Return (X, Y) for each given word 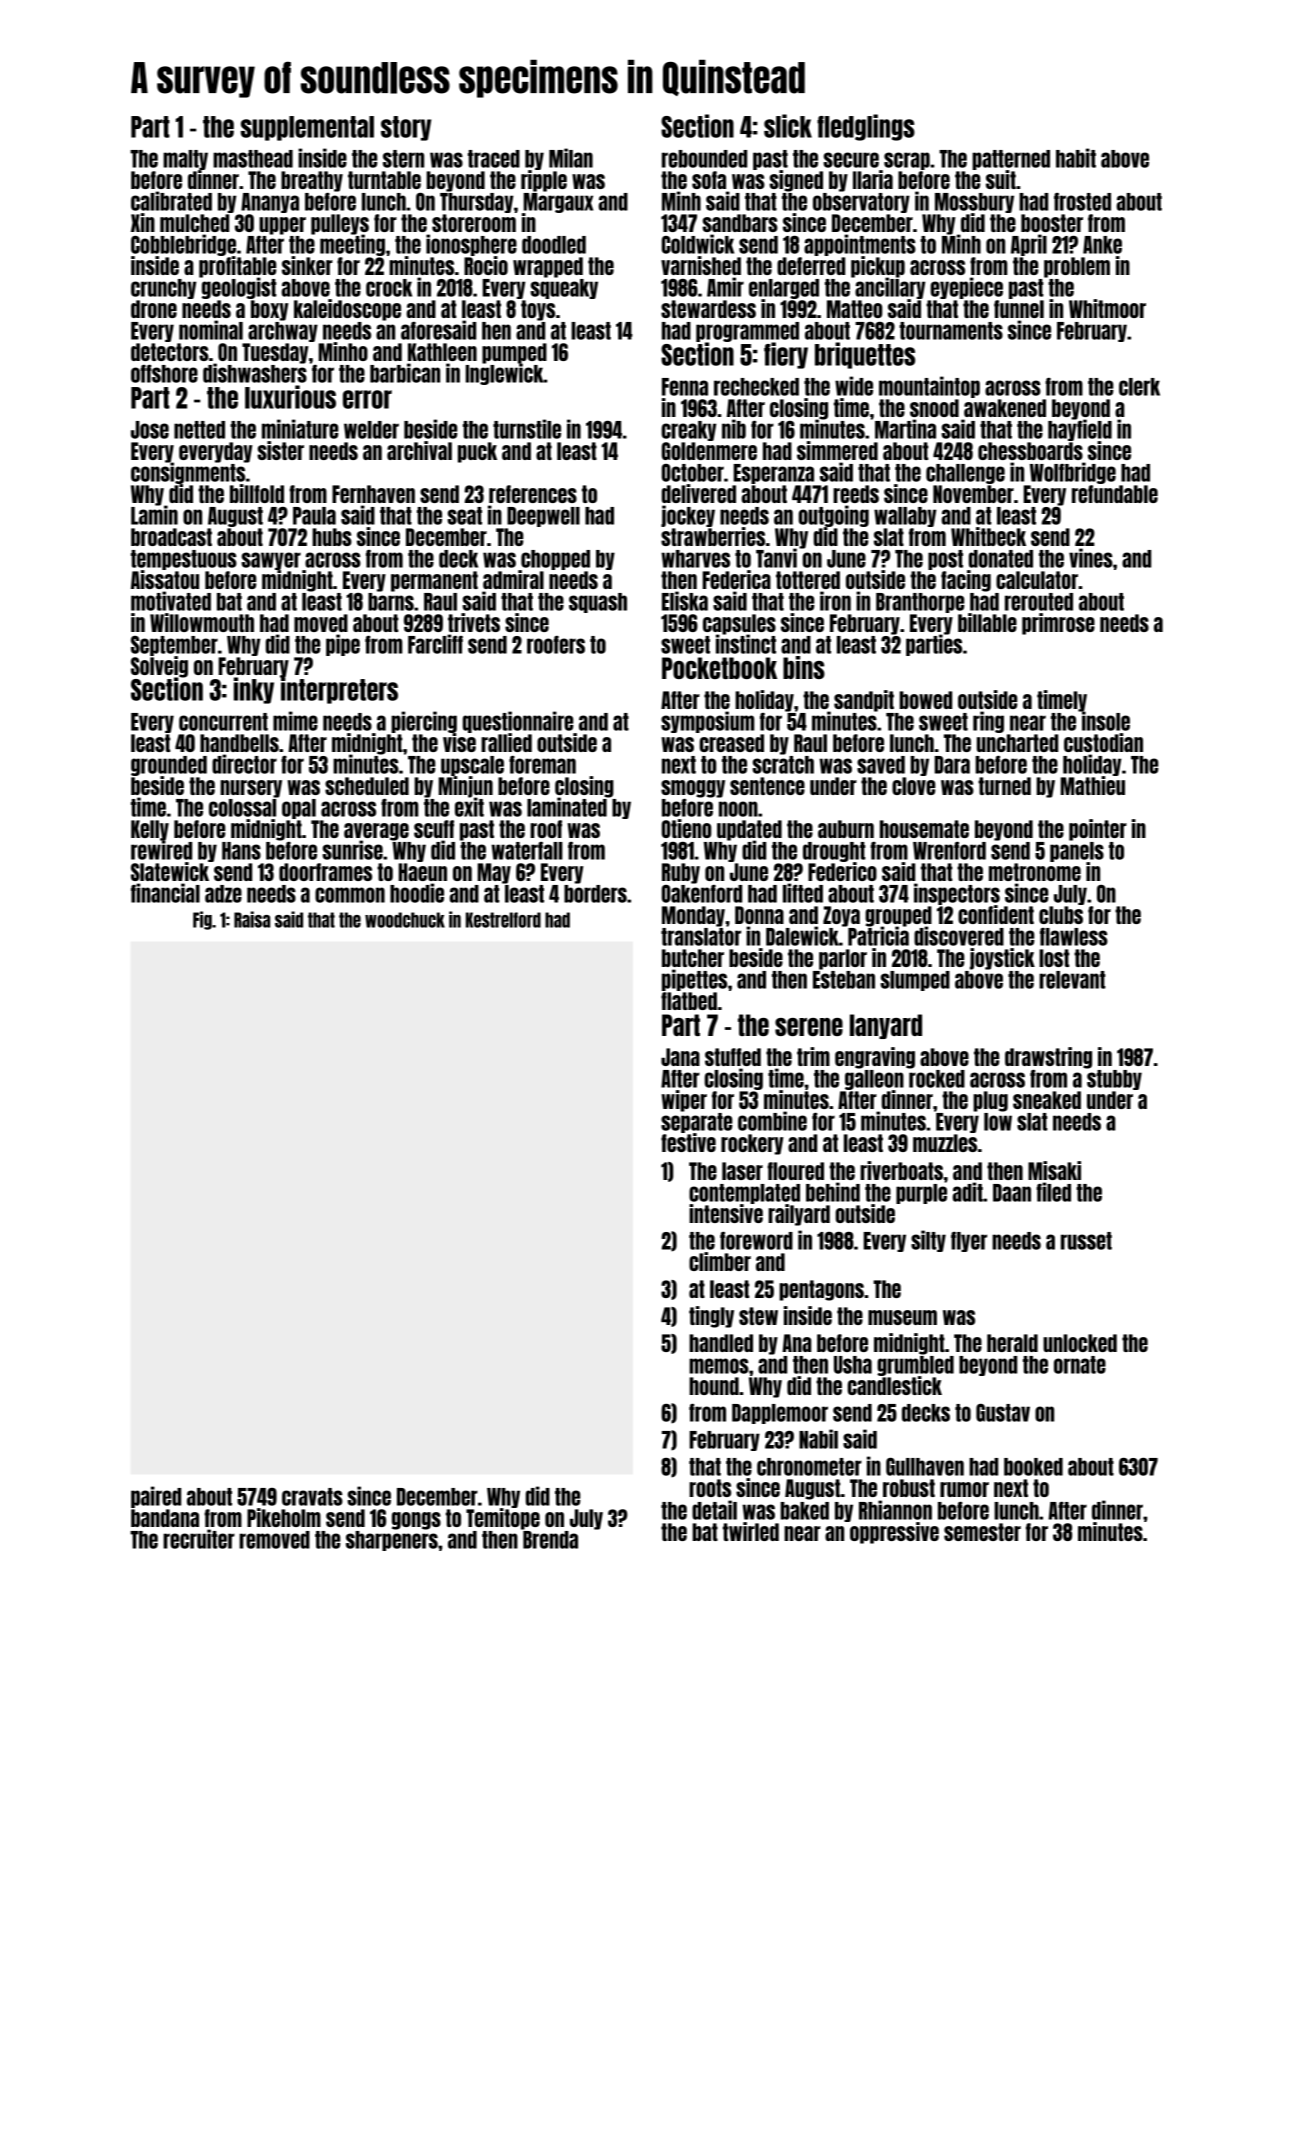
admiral (513, 579)
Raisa (252, 919)
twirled (751, 1531)
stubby (1114, 1080)
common (350, 895)
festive (688, 1142)
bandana (165, 1518)
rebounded (704, 159)
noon (738, 809)
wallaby (905, 517)
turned (1004, 786)
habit (1076, 158)
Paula (314, 516)
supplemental (307, 128)
